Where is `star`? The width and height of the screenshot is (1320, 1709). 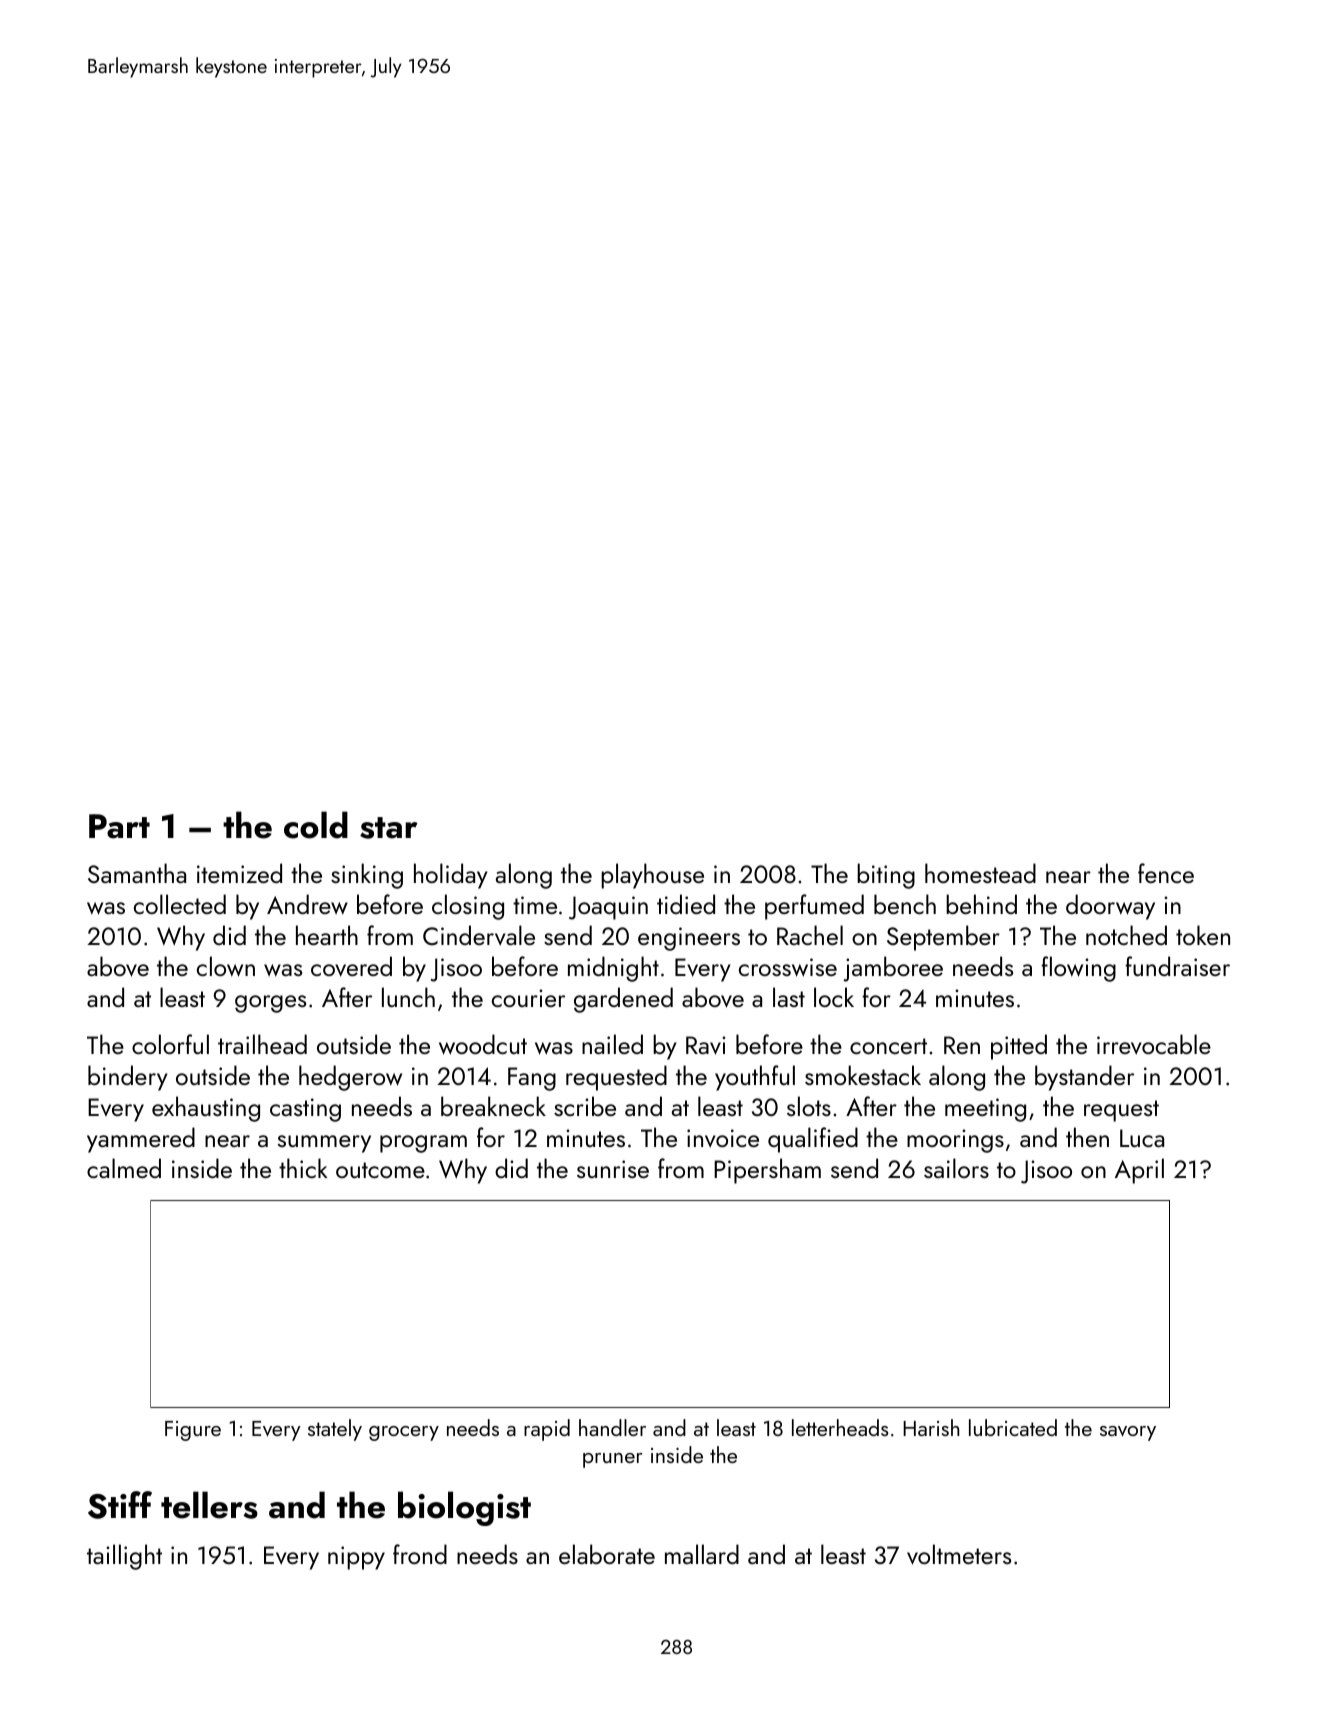 star is located at coordinates (389, 828).
